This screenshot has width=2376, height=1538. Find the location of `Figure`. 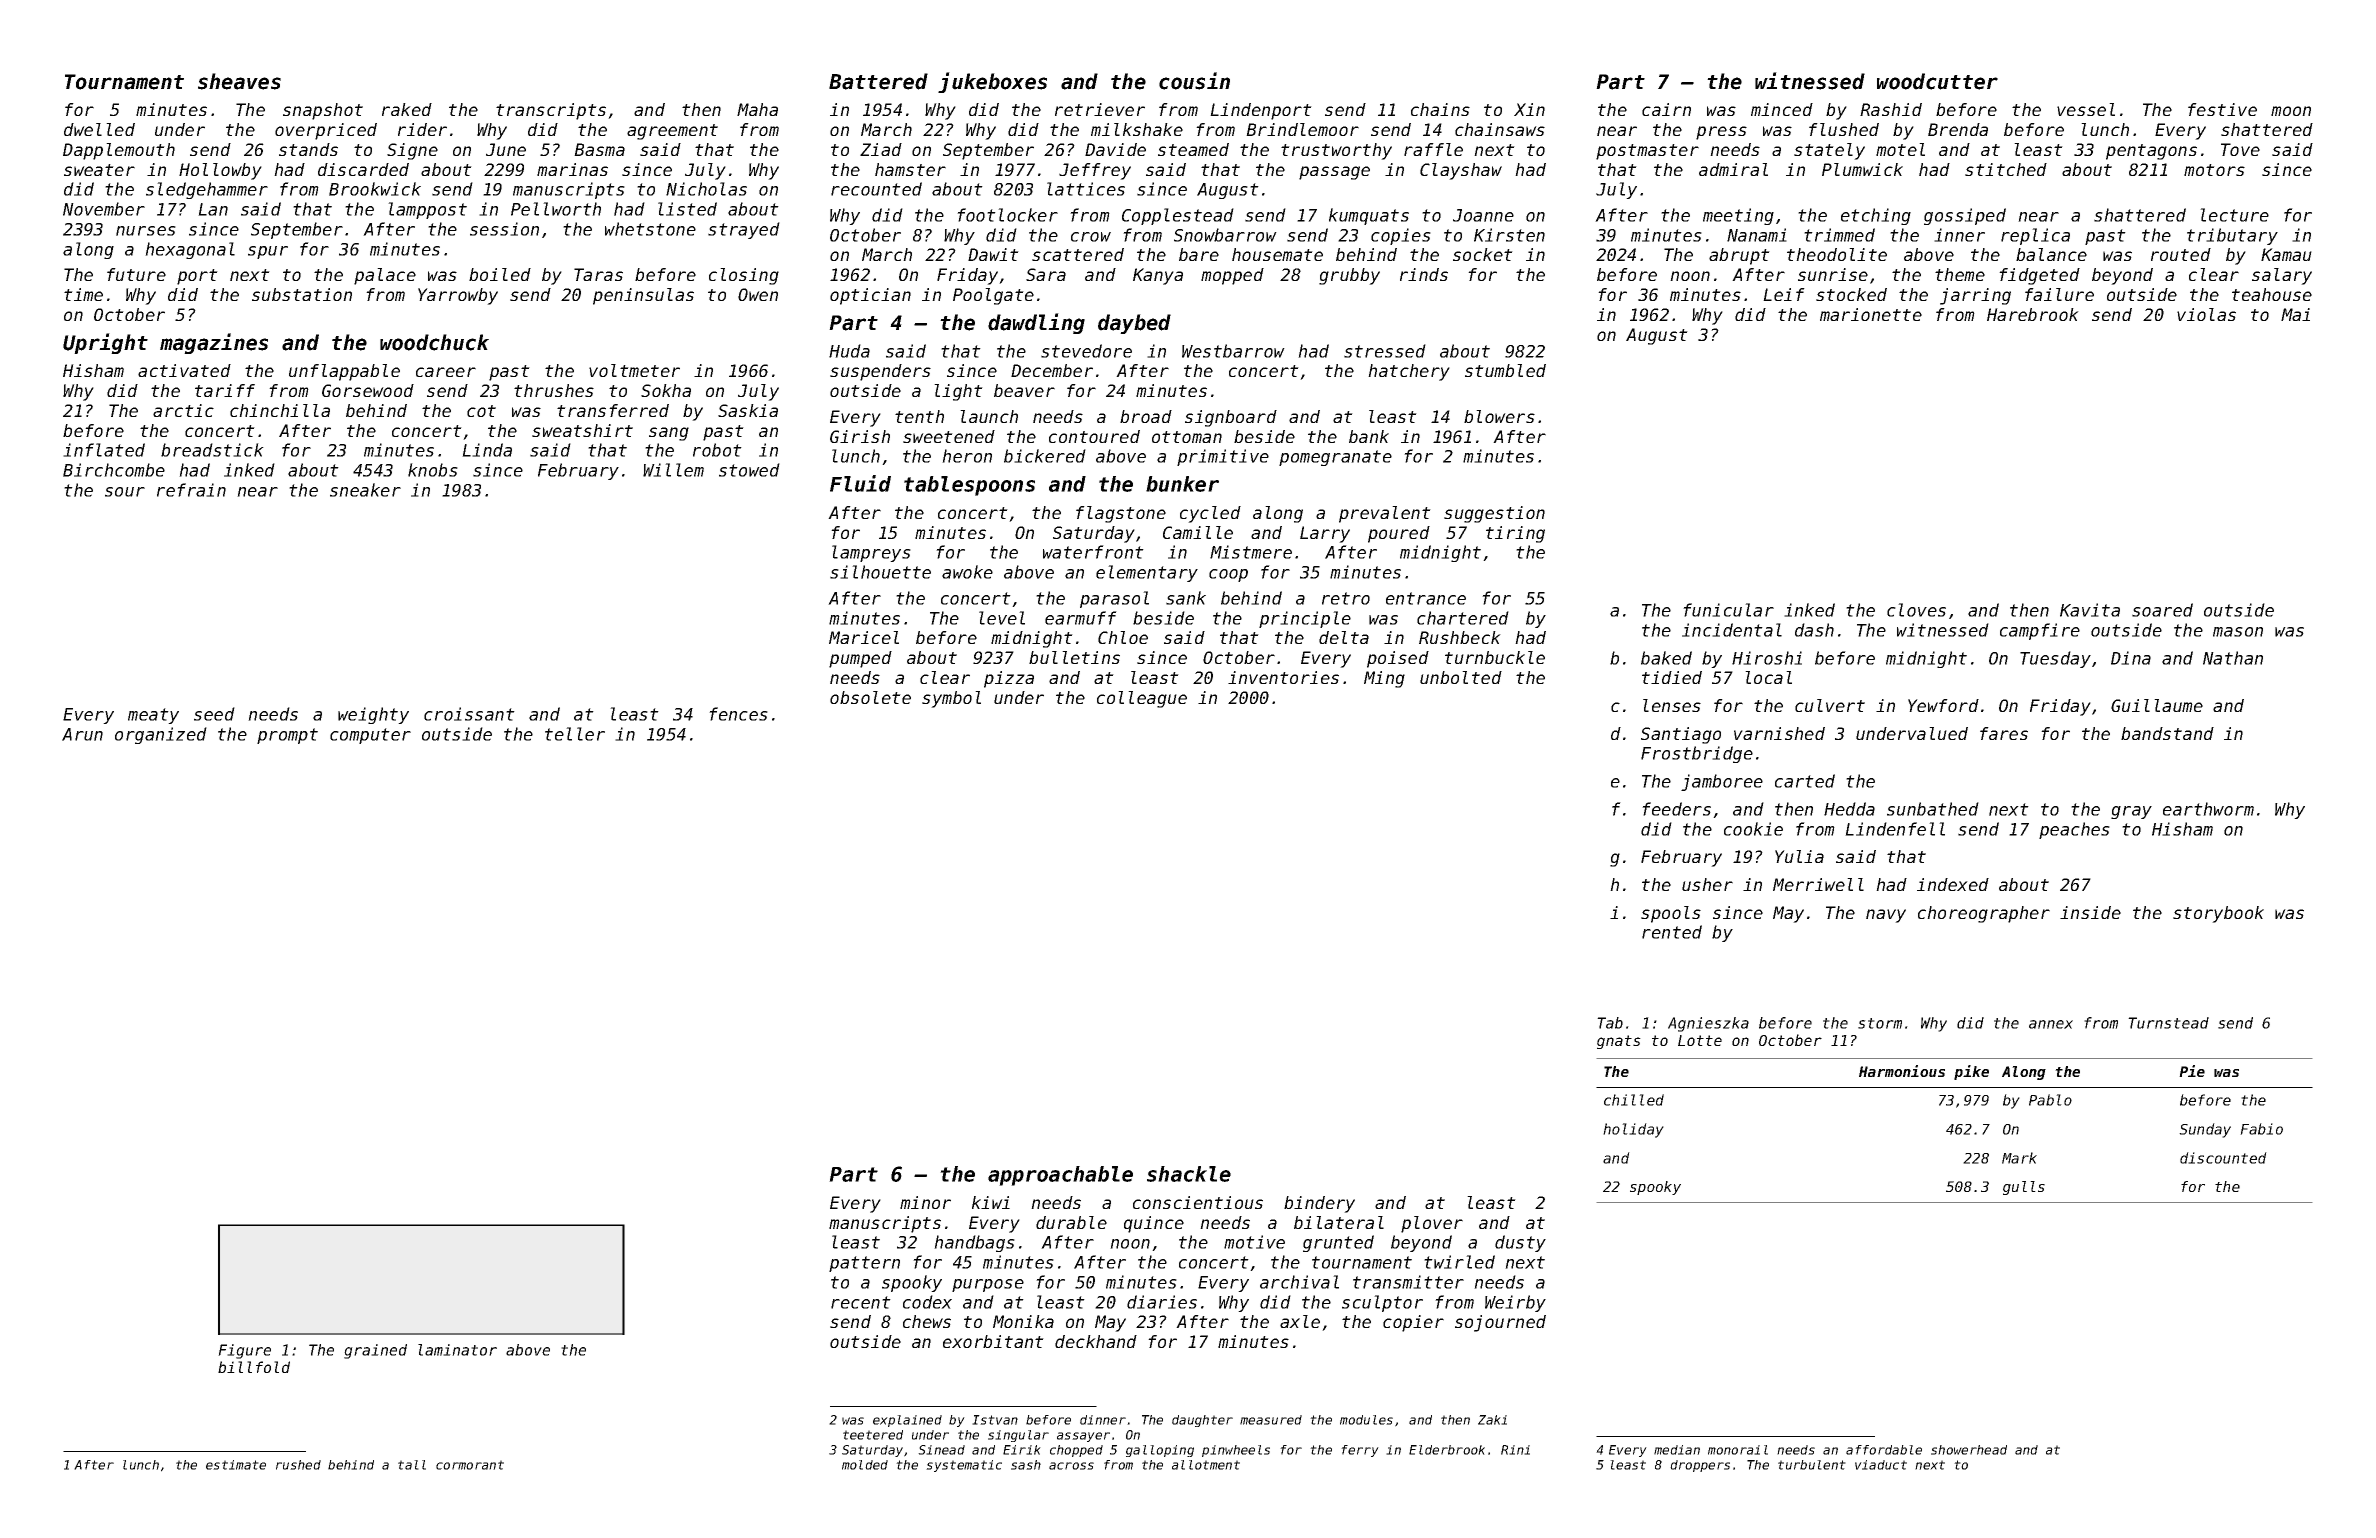

Figure is located at coordinates (244, 1351).
